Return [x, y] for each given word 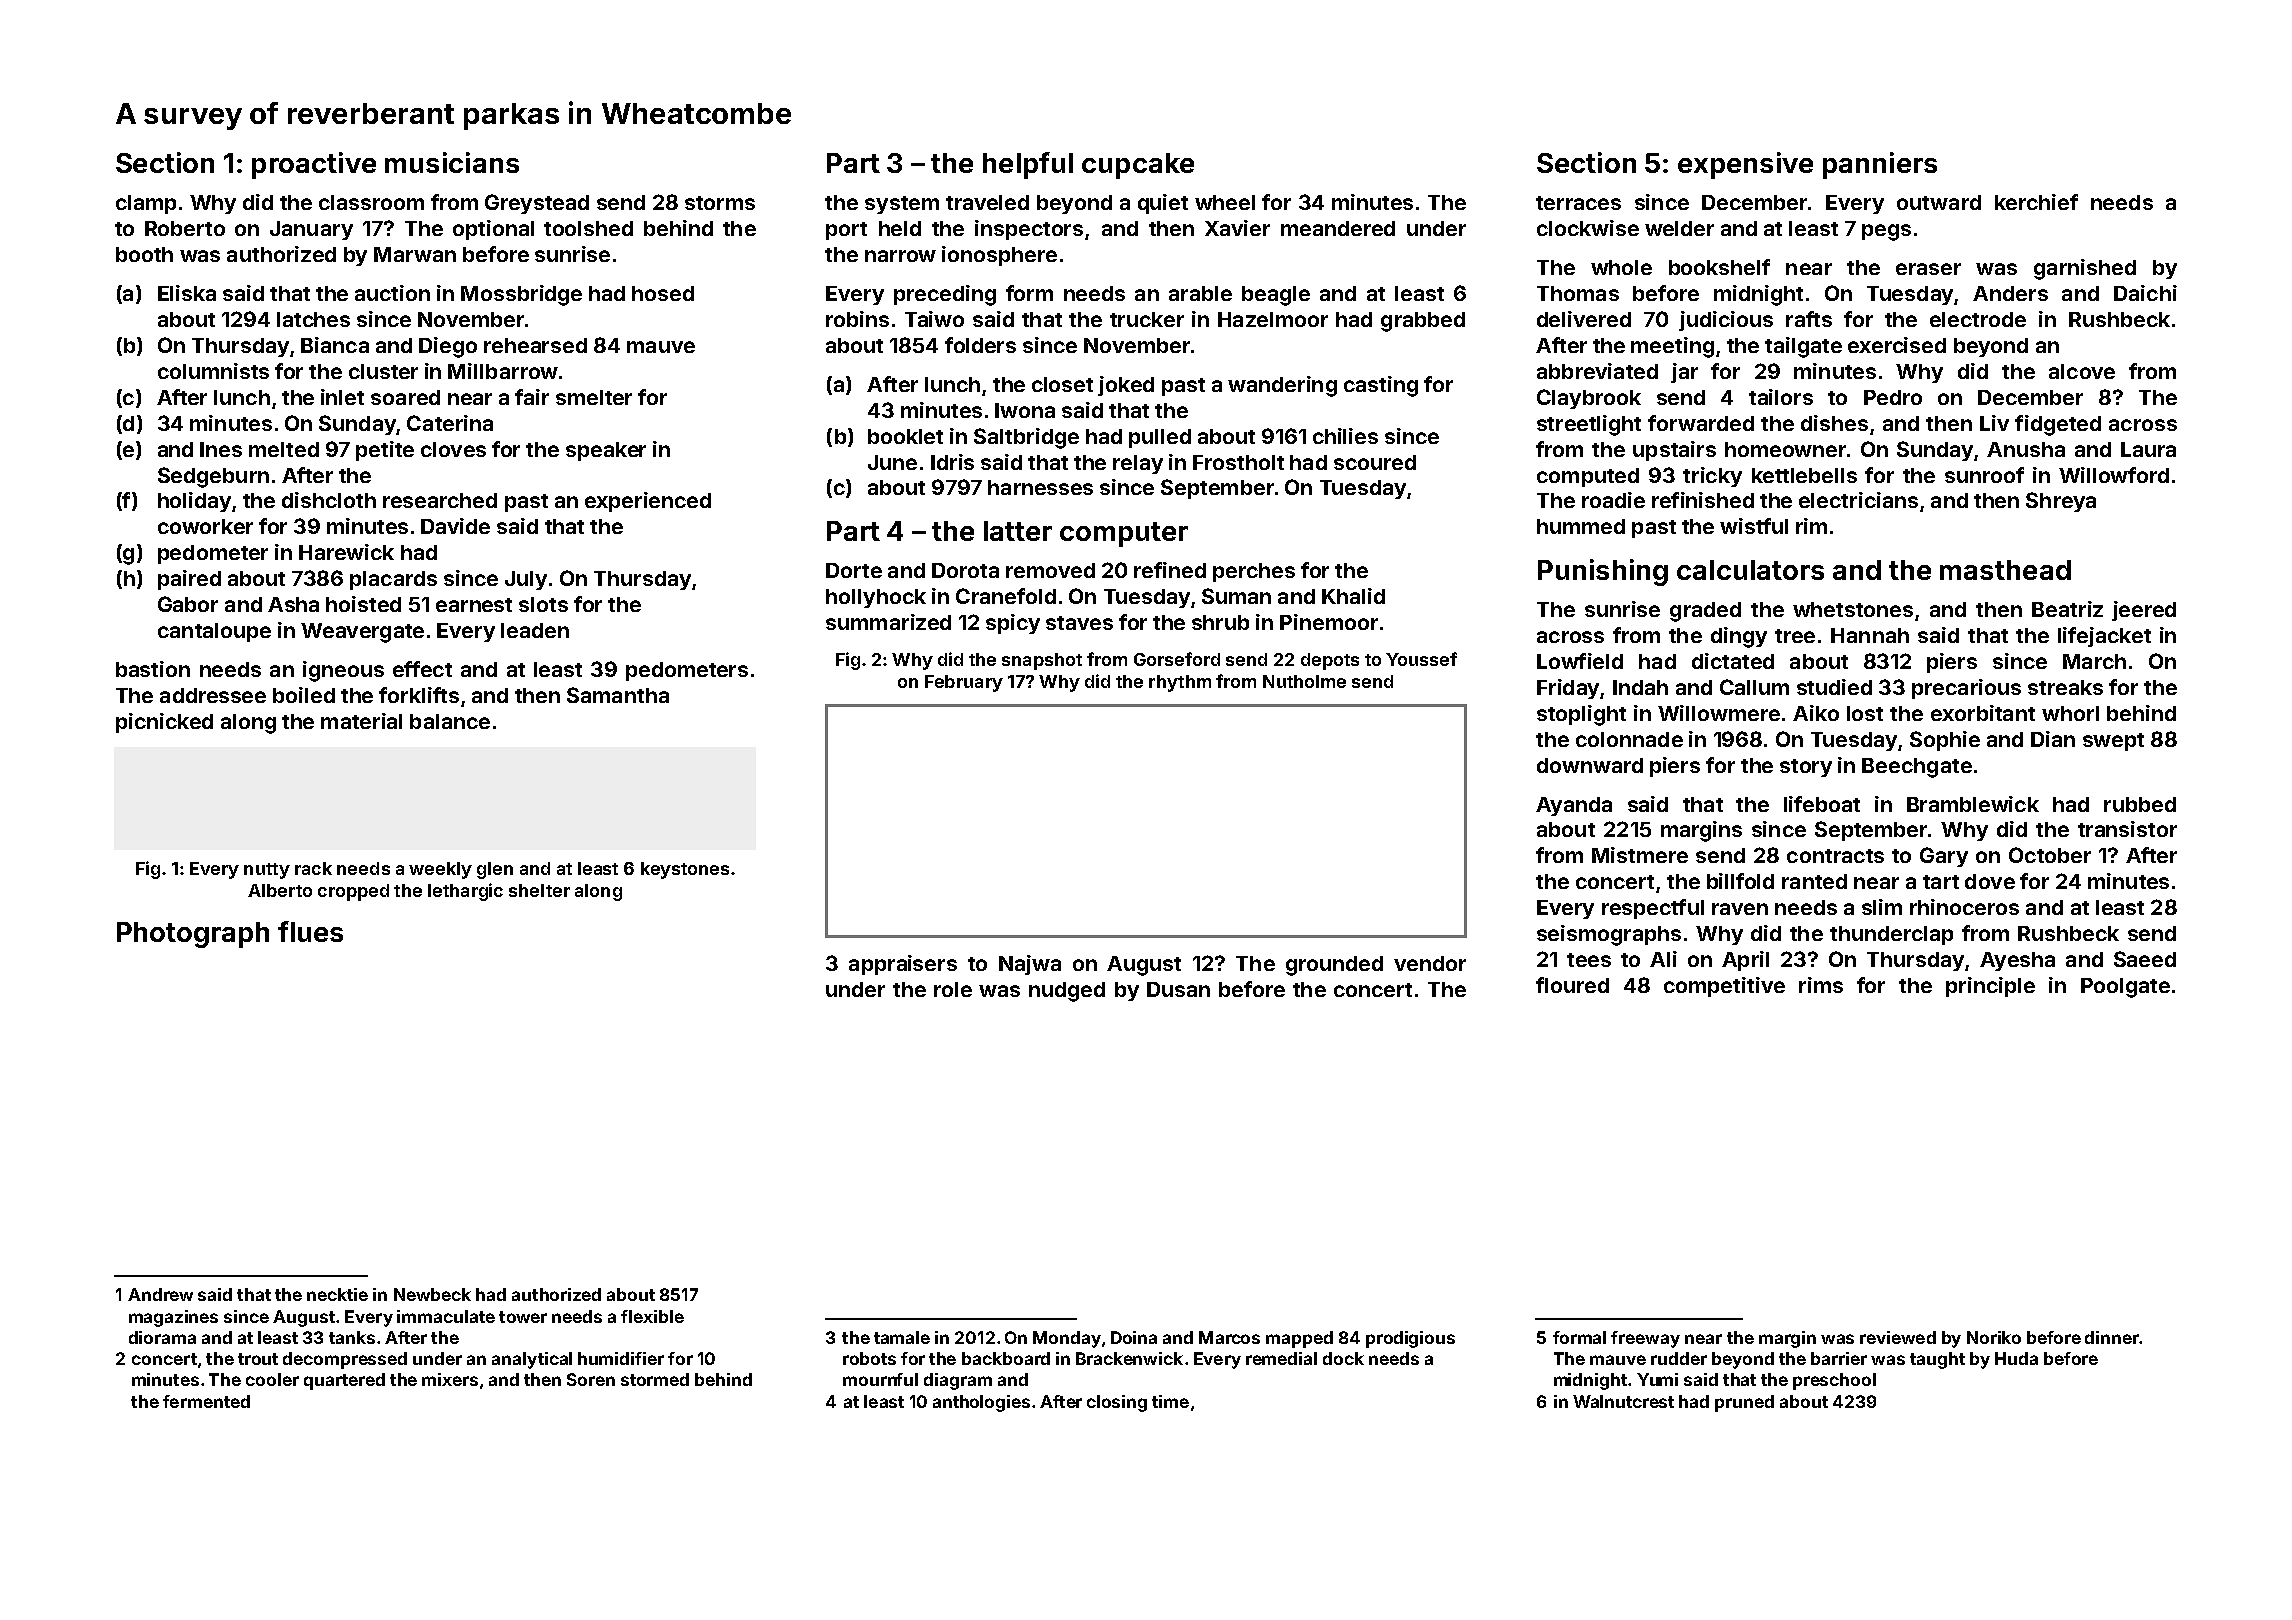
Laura [2148, 449]
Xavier [1237, 228]
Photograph [193, 935]
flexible [652, 1316]
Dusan [1178, 989]
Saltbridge [1026, 438]
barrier [1839, 1358]
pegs [1886, 232]
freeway [1645, 1339]
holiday [194, 502]
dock [1343, 1358]
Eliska [187, 293]
